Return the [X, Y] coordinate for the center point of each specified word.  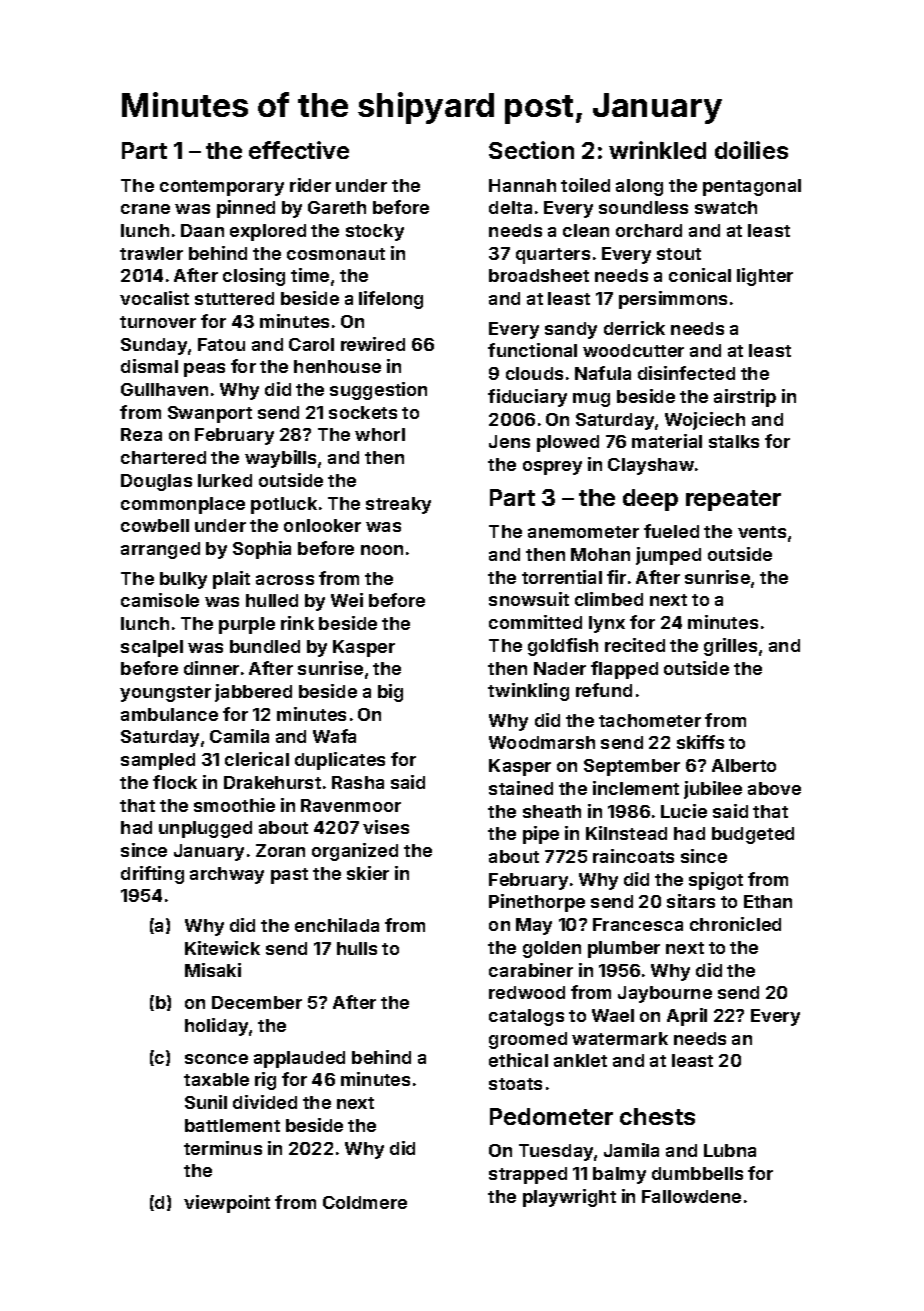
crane [145, 209]
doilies [751, 150]
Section [531, 150]
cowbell [155, 525]
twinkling [528, 692]
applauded [299, 1059]
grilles [730, 647]
